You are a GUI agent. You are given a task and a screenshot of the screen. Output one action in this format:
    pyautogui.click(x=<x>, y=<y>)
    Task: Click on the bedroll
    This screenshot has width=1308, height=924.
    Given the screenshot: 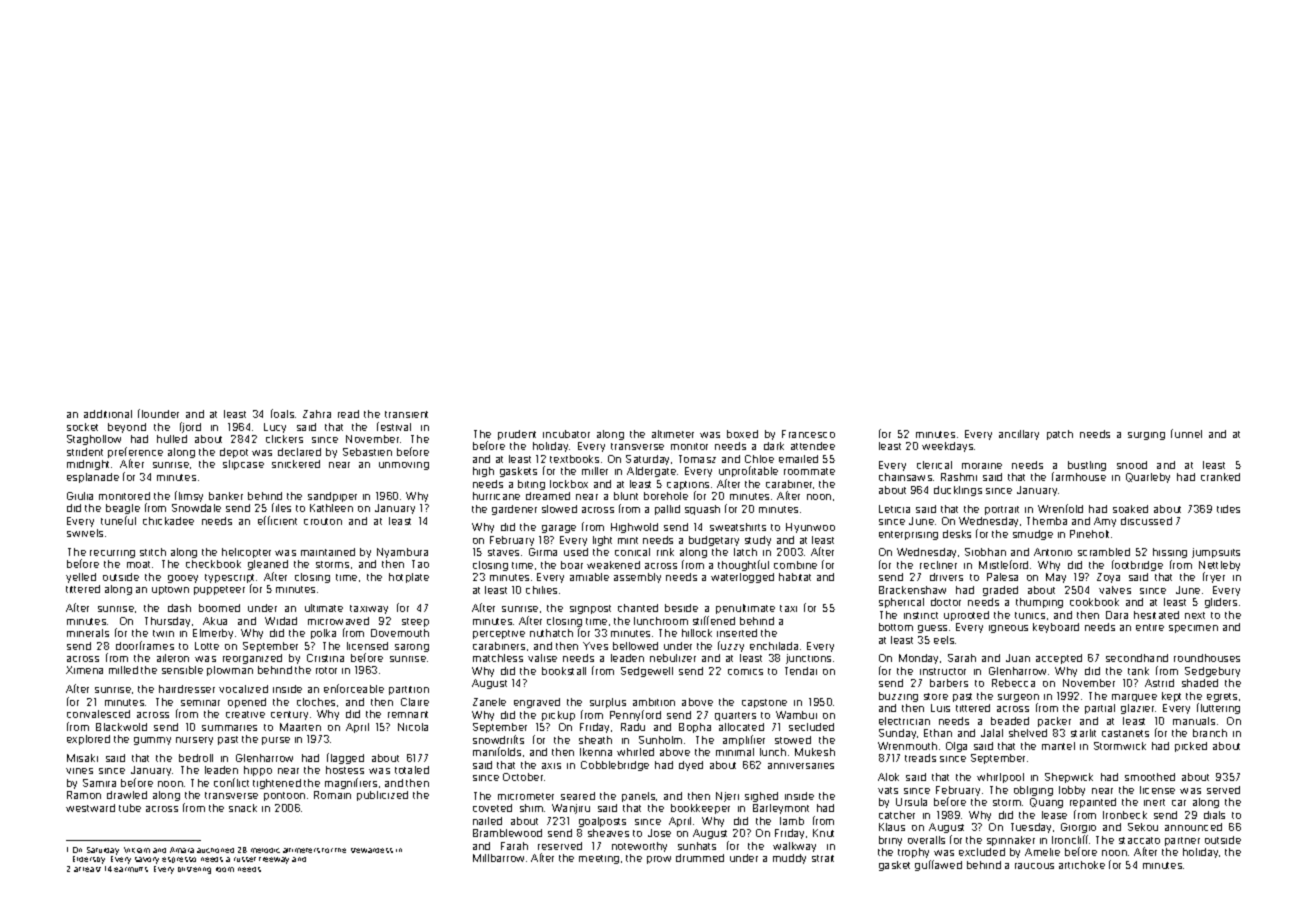 What is the action you would take?
    pyautogui.click(x=196, y=758)
